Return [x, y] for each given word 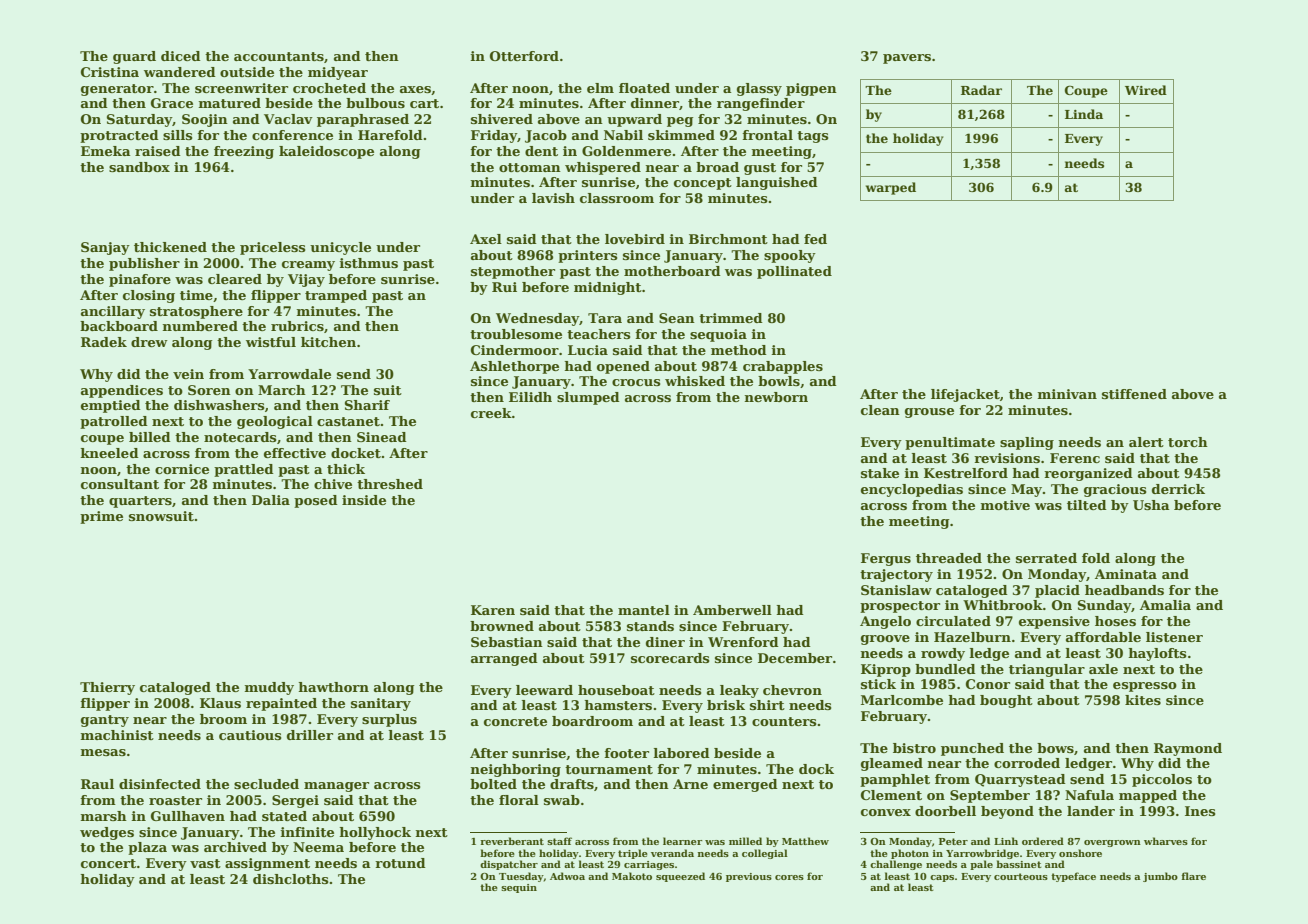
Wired [1146, 90]
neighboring [515, 770]
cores [789, 877]
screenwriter [241, 88]
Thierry [107, 688]
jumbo [1160, 877]
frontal [767, 135]
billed [150, 437]
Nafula [1089, 795]
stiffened [1134, 394]
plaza [147, 848]
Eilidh [530, 397]
